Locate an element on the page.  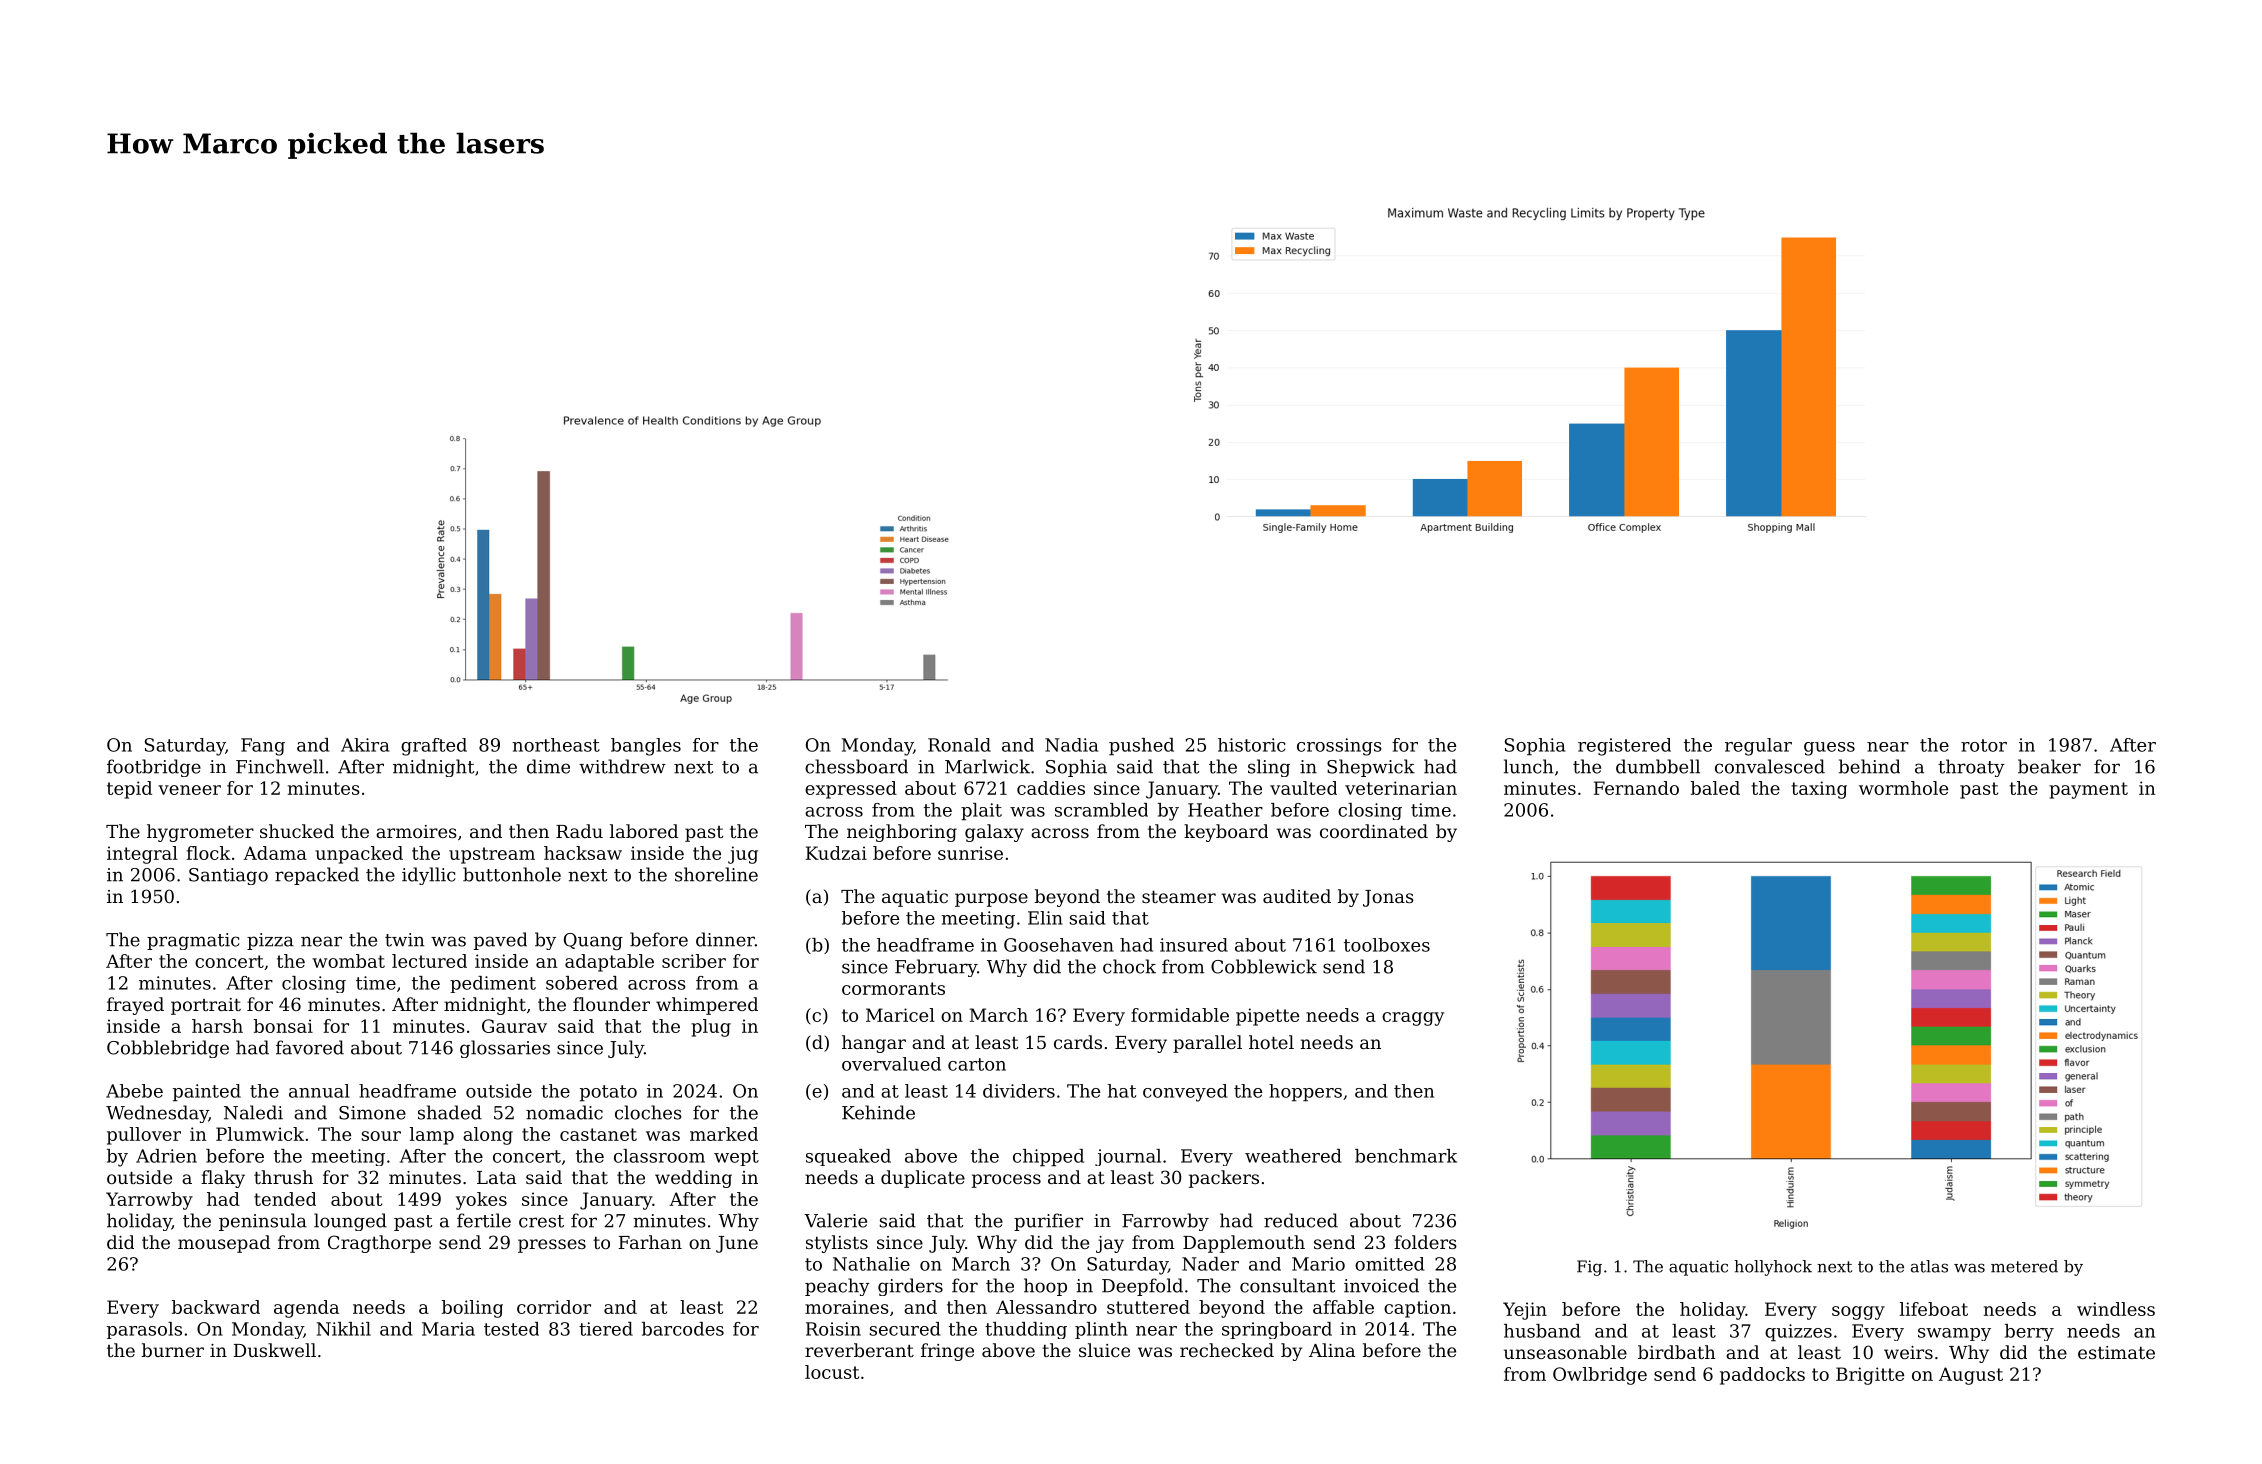
craggy is located at coordinates (1413, 1019).
